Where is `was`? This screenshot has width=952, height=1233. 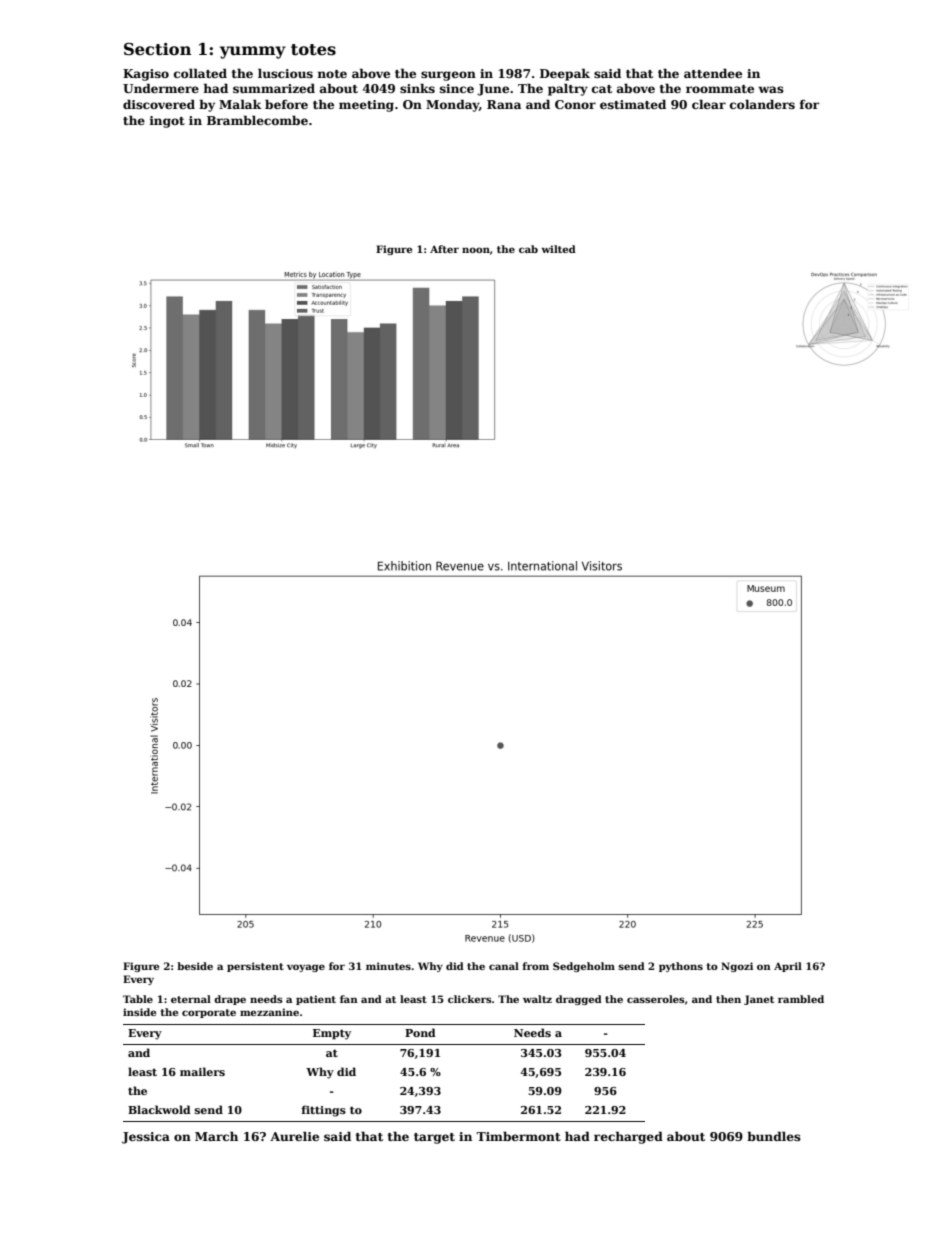 was is located at coordinates (771, 89).
